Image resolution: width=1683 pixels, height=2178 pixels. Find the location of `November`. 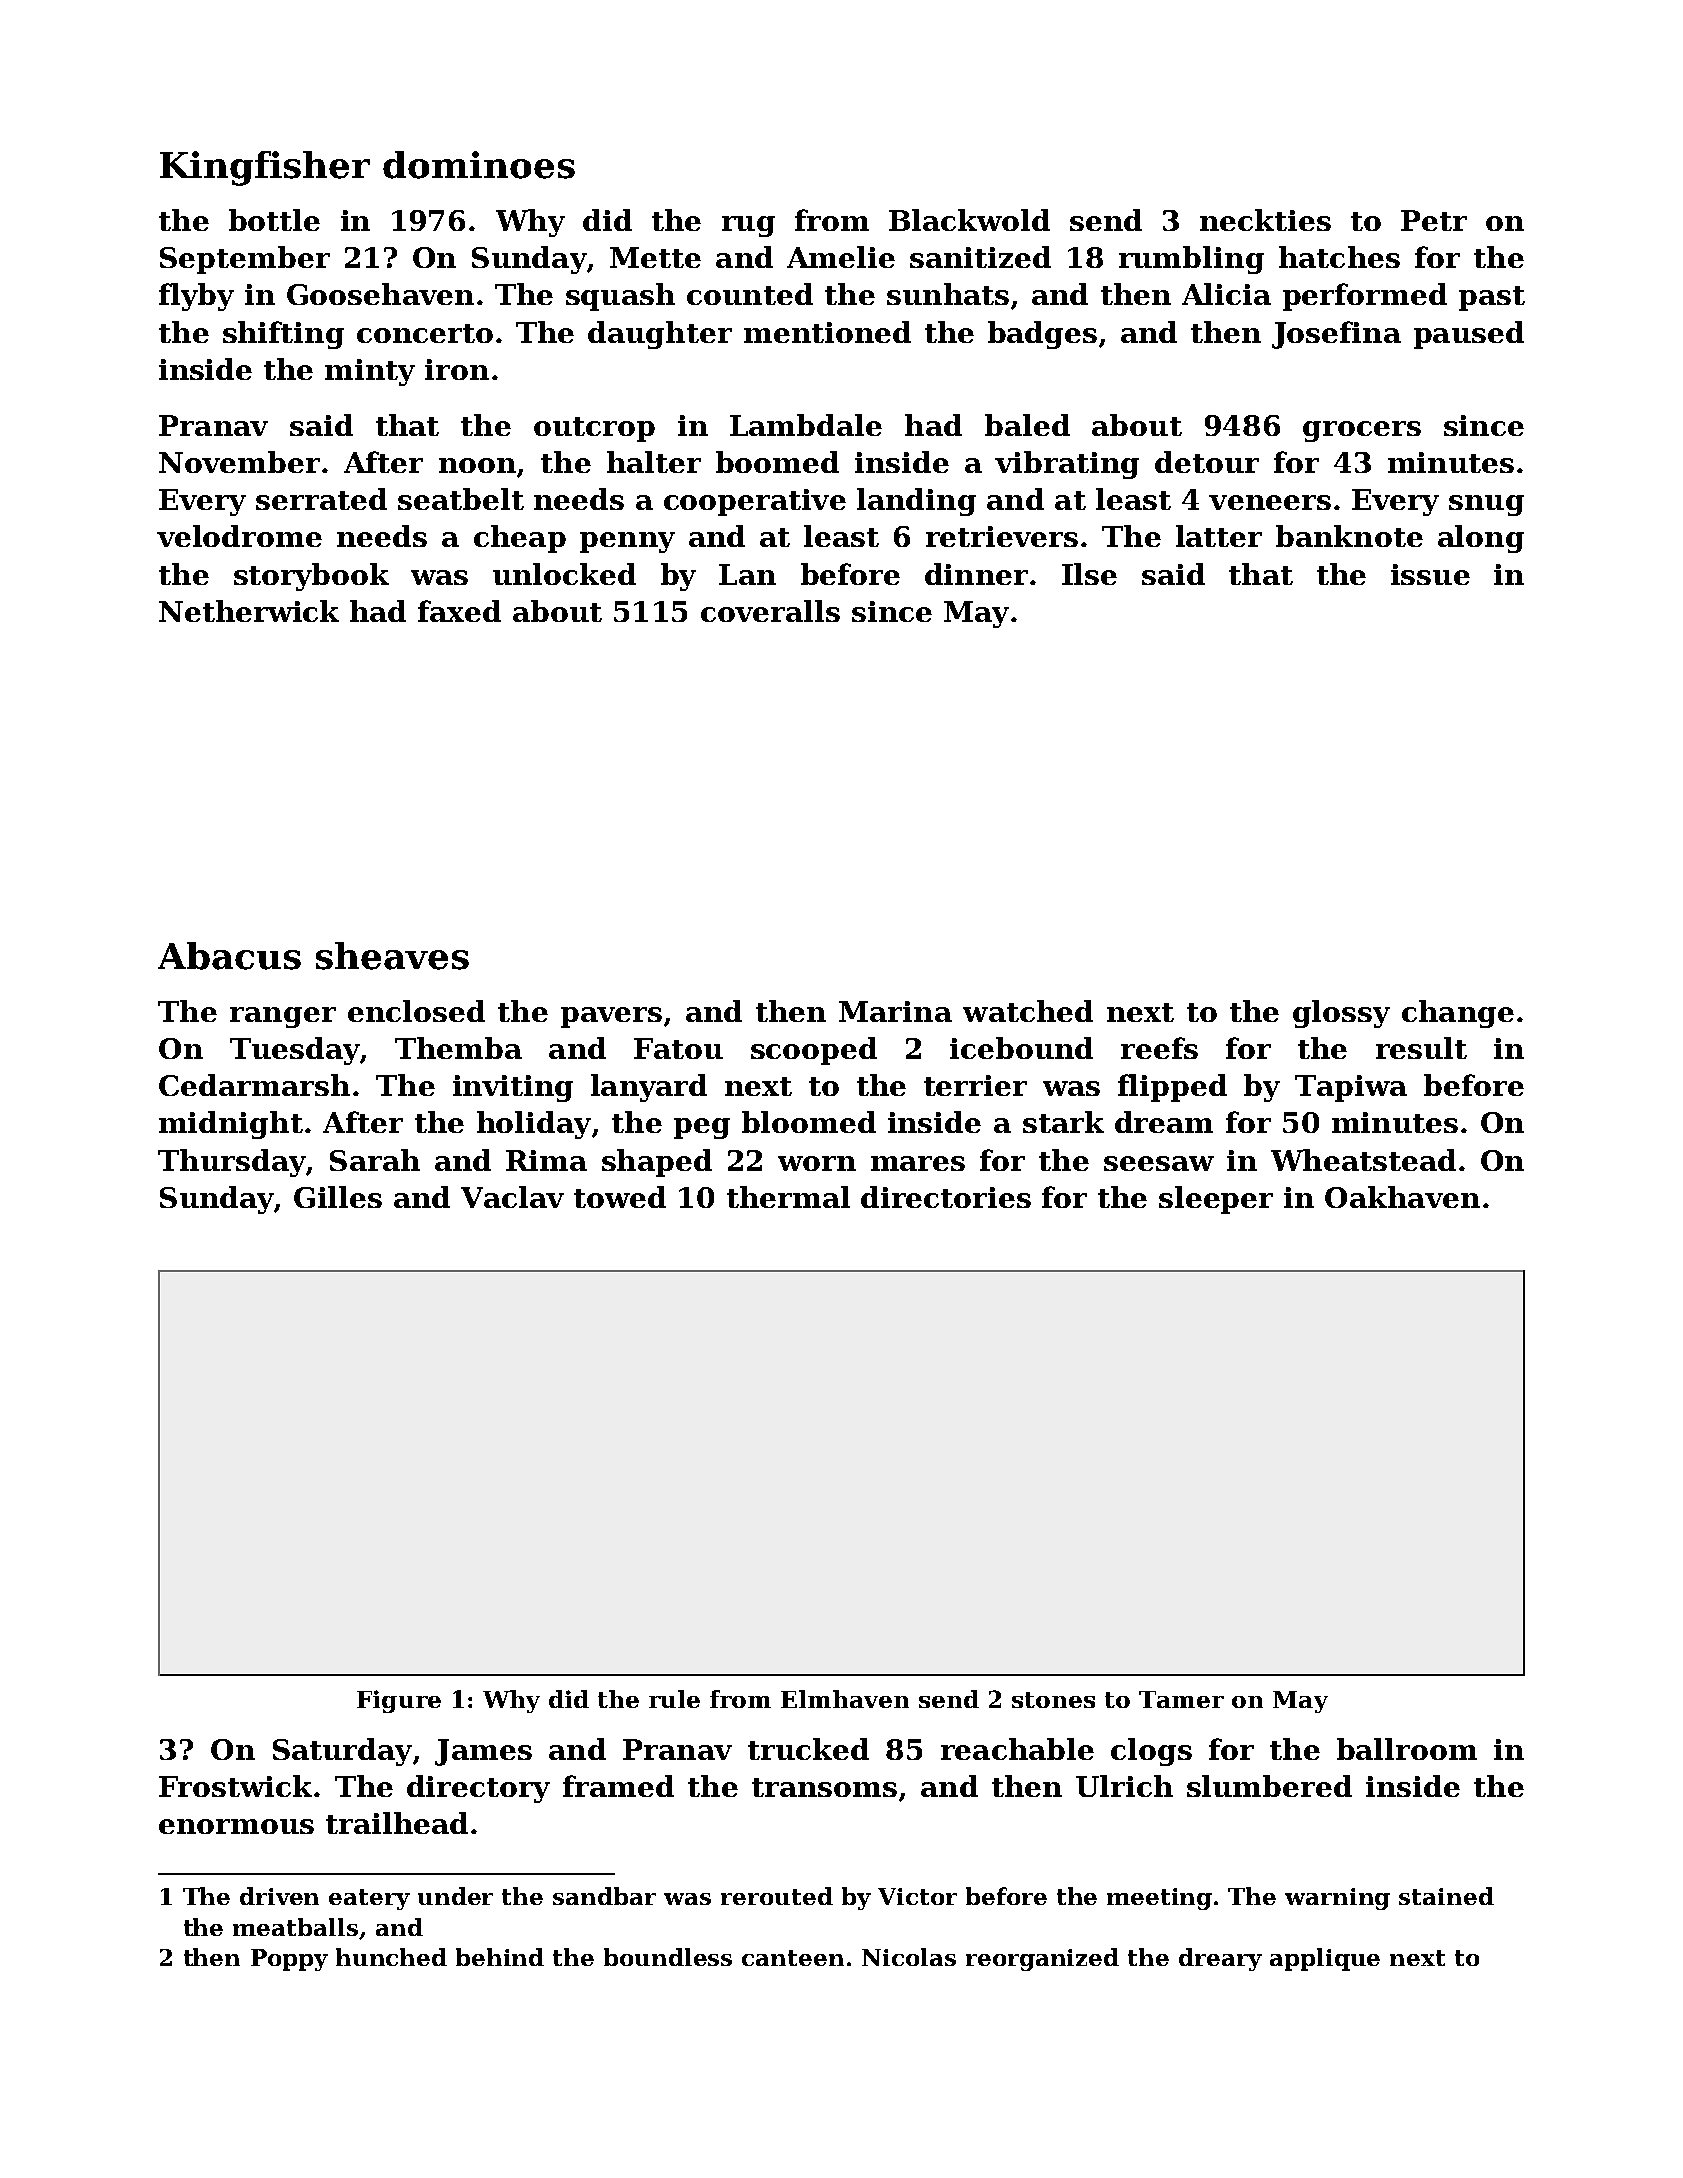

November is located at coordinates (239, 462).
